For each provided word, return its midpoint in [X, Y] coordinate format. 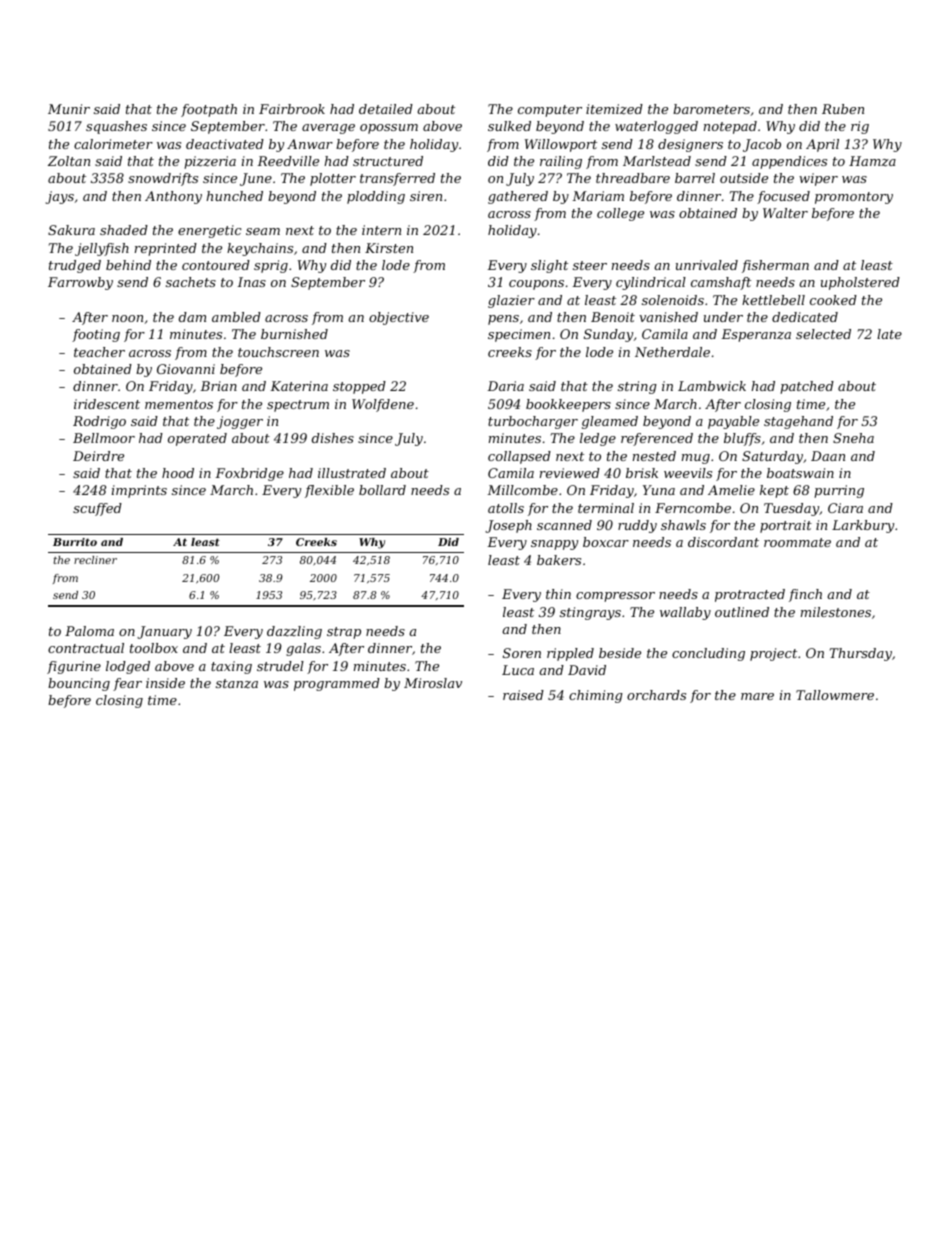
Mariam [598, 196]
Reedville [288, 161]
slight [549, 266]
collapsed [519, 457]
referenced [657, 439]
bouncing [79, 684]
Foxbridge [249, 474]
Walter [785, 213]
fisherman [775, 266]
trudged [75, 266]
